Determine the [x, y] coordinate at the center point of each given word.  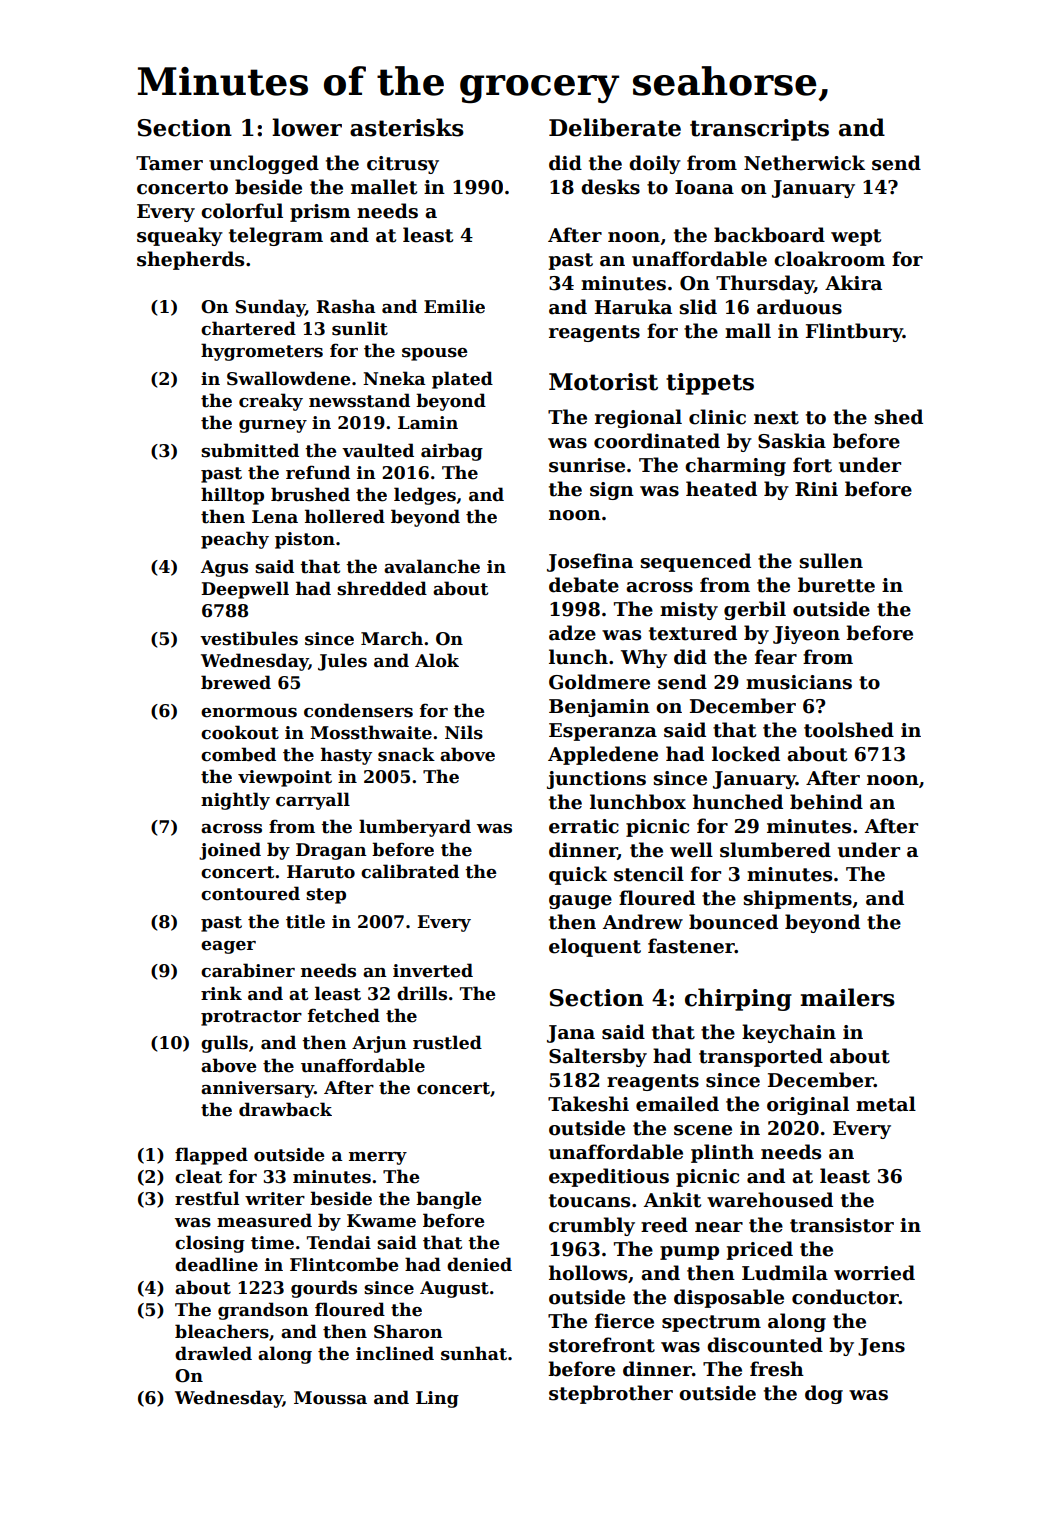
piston [305, 540]
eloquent [595, 947]
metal [886, 1104]
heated [721, 489]
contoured [250, 893]
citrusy [403, 165]
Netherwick [804, 163]
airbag [452, 452]
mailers [847, 997]
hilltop [232, 496]
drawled [213, 1353]
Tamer [169, 163]
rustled [447, 1042]
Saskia [792, 441]
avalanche [432, 566]
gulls [224, 1044]
